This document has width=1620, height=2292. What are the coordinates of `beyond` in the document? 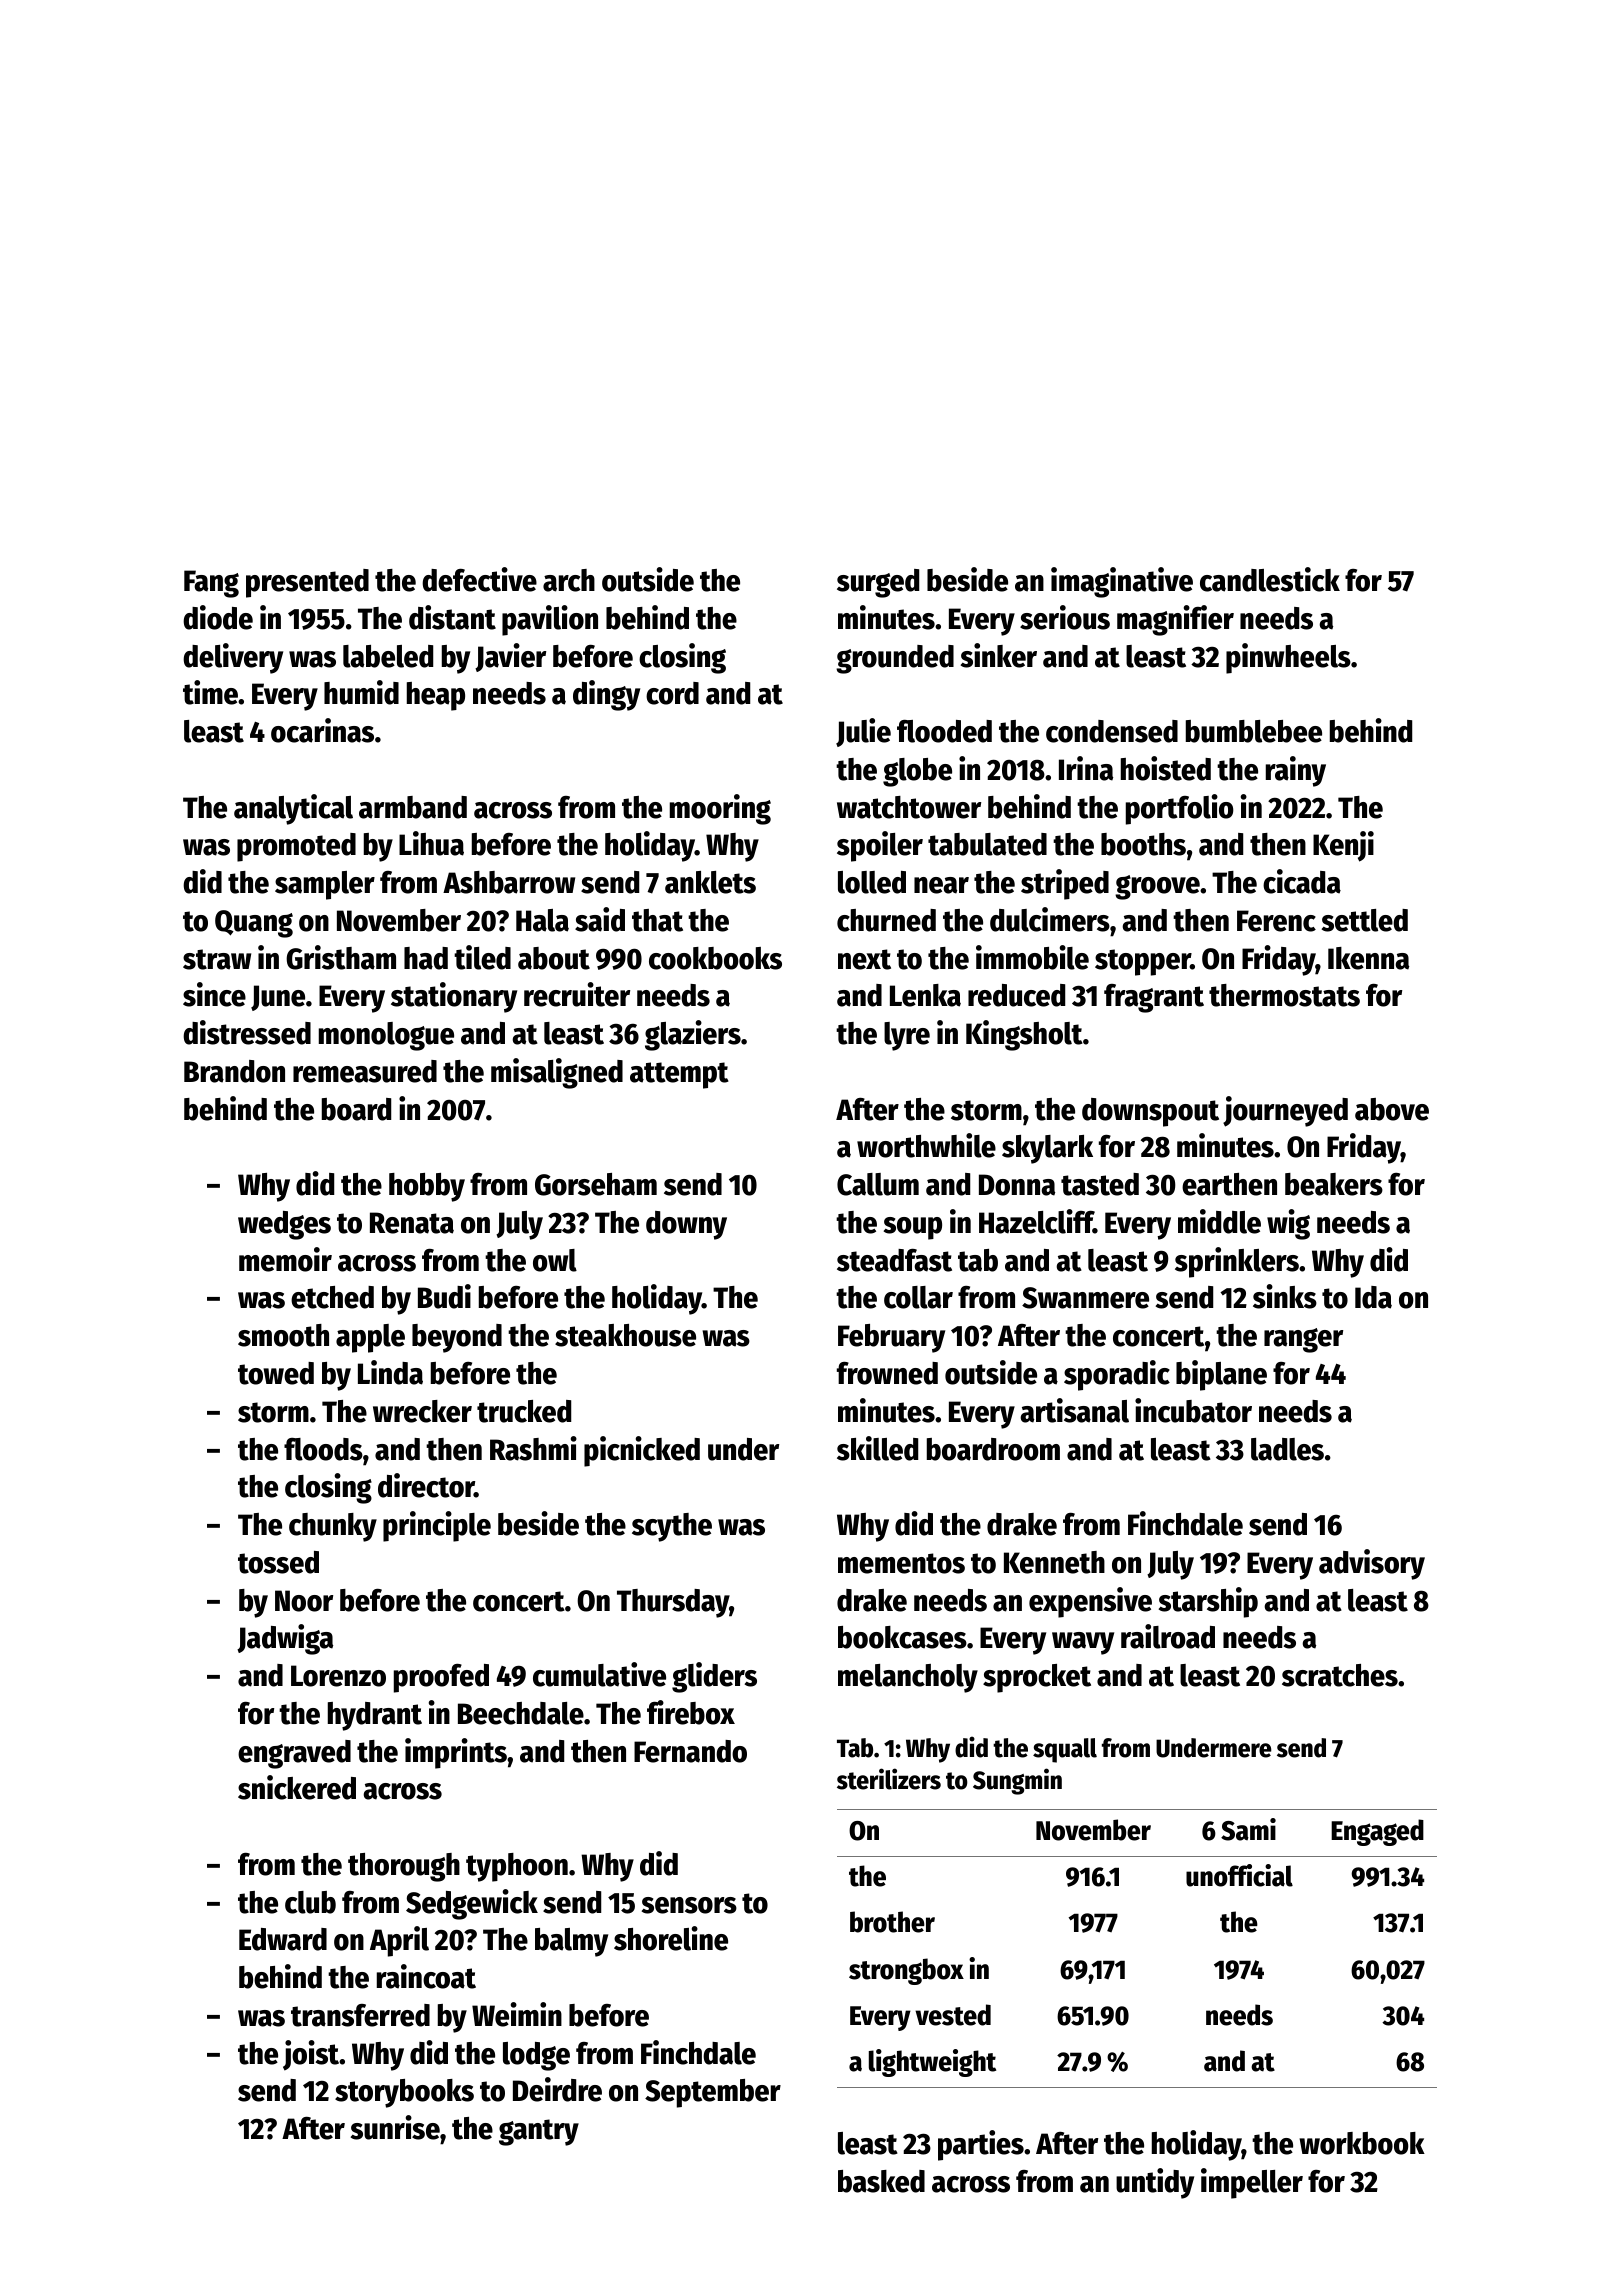 It's located at (457, 1338).
